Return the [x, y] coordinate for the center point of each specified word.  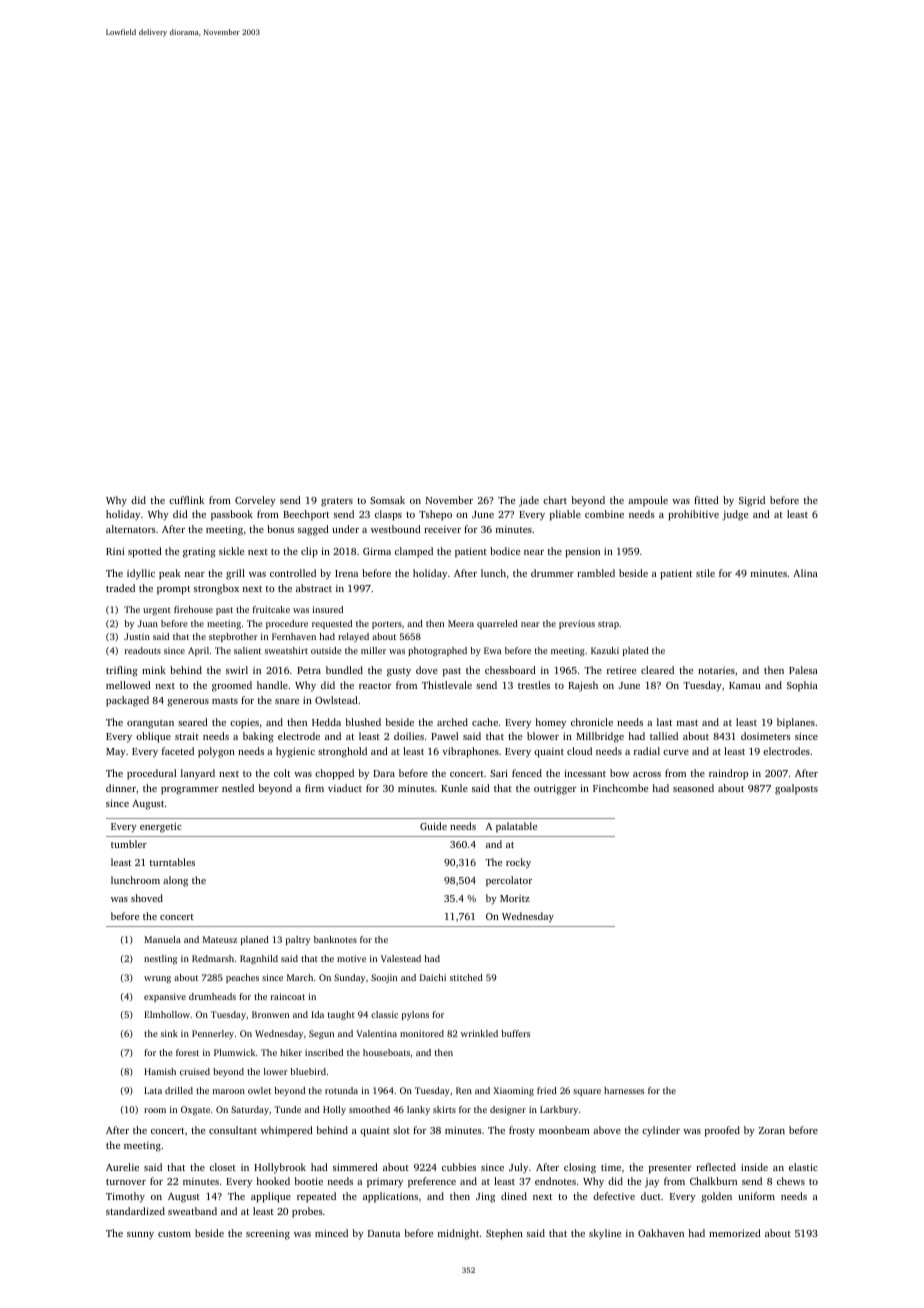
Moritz [515, 898]
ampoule [648, 501]
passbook [232, 515]
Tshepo [435, 515]
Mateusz [220, 939]
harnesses [624, 1090]
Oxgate [195, 1110]
